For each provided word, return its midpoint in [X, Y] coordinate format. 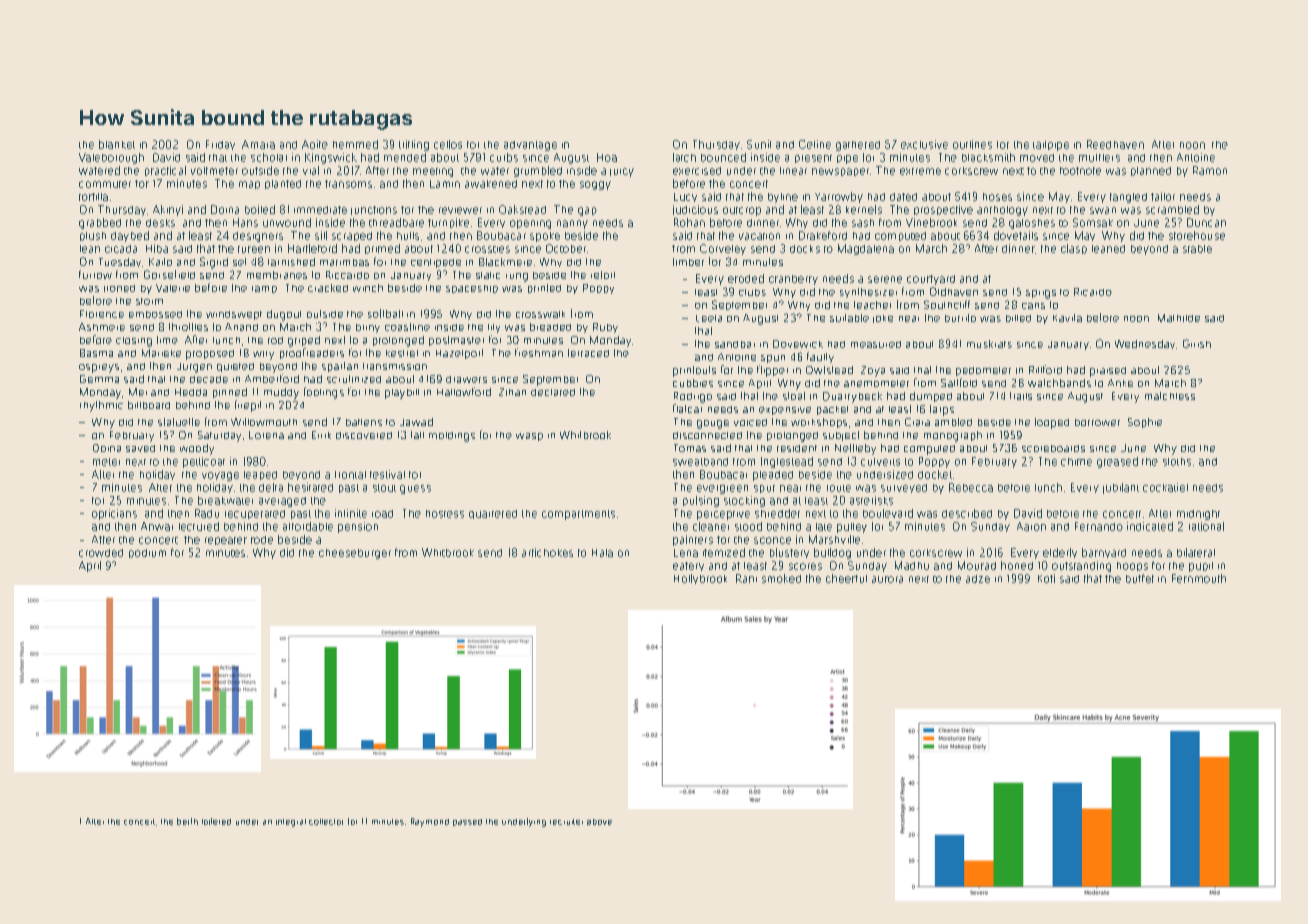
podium [147, 553]
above [599, 822]
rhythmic [101, 406]
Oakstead [522, 209]
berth [187, 821]
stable [1197, 249]
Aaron [1031, 526]
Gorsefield [169, 274]
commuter [105, 184]
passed [467, 822]
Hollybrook [700, 579]
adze [978, 579]
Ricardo [1093, 292]
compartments [578, 515]
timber [688, 262]
